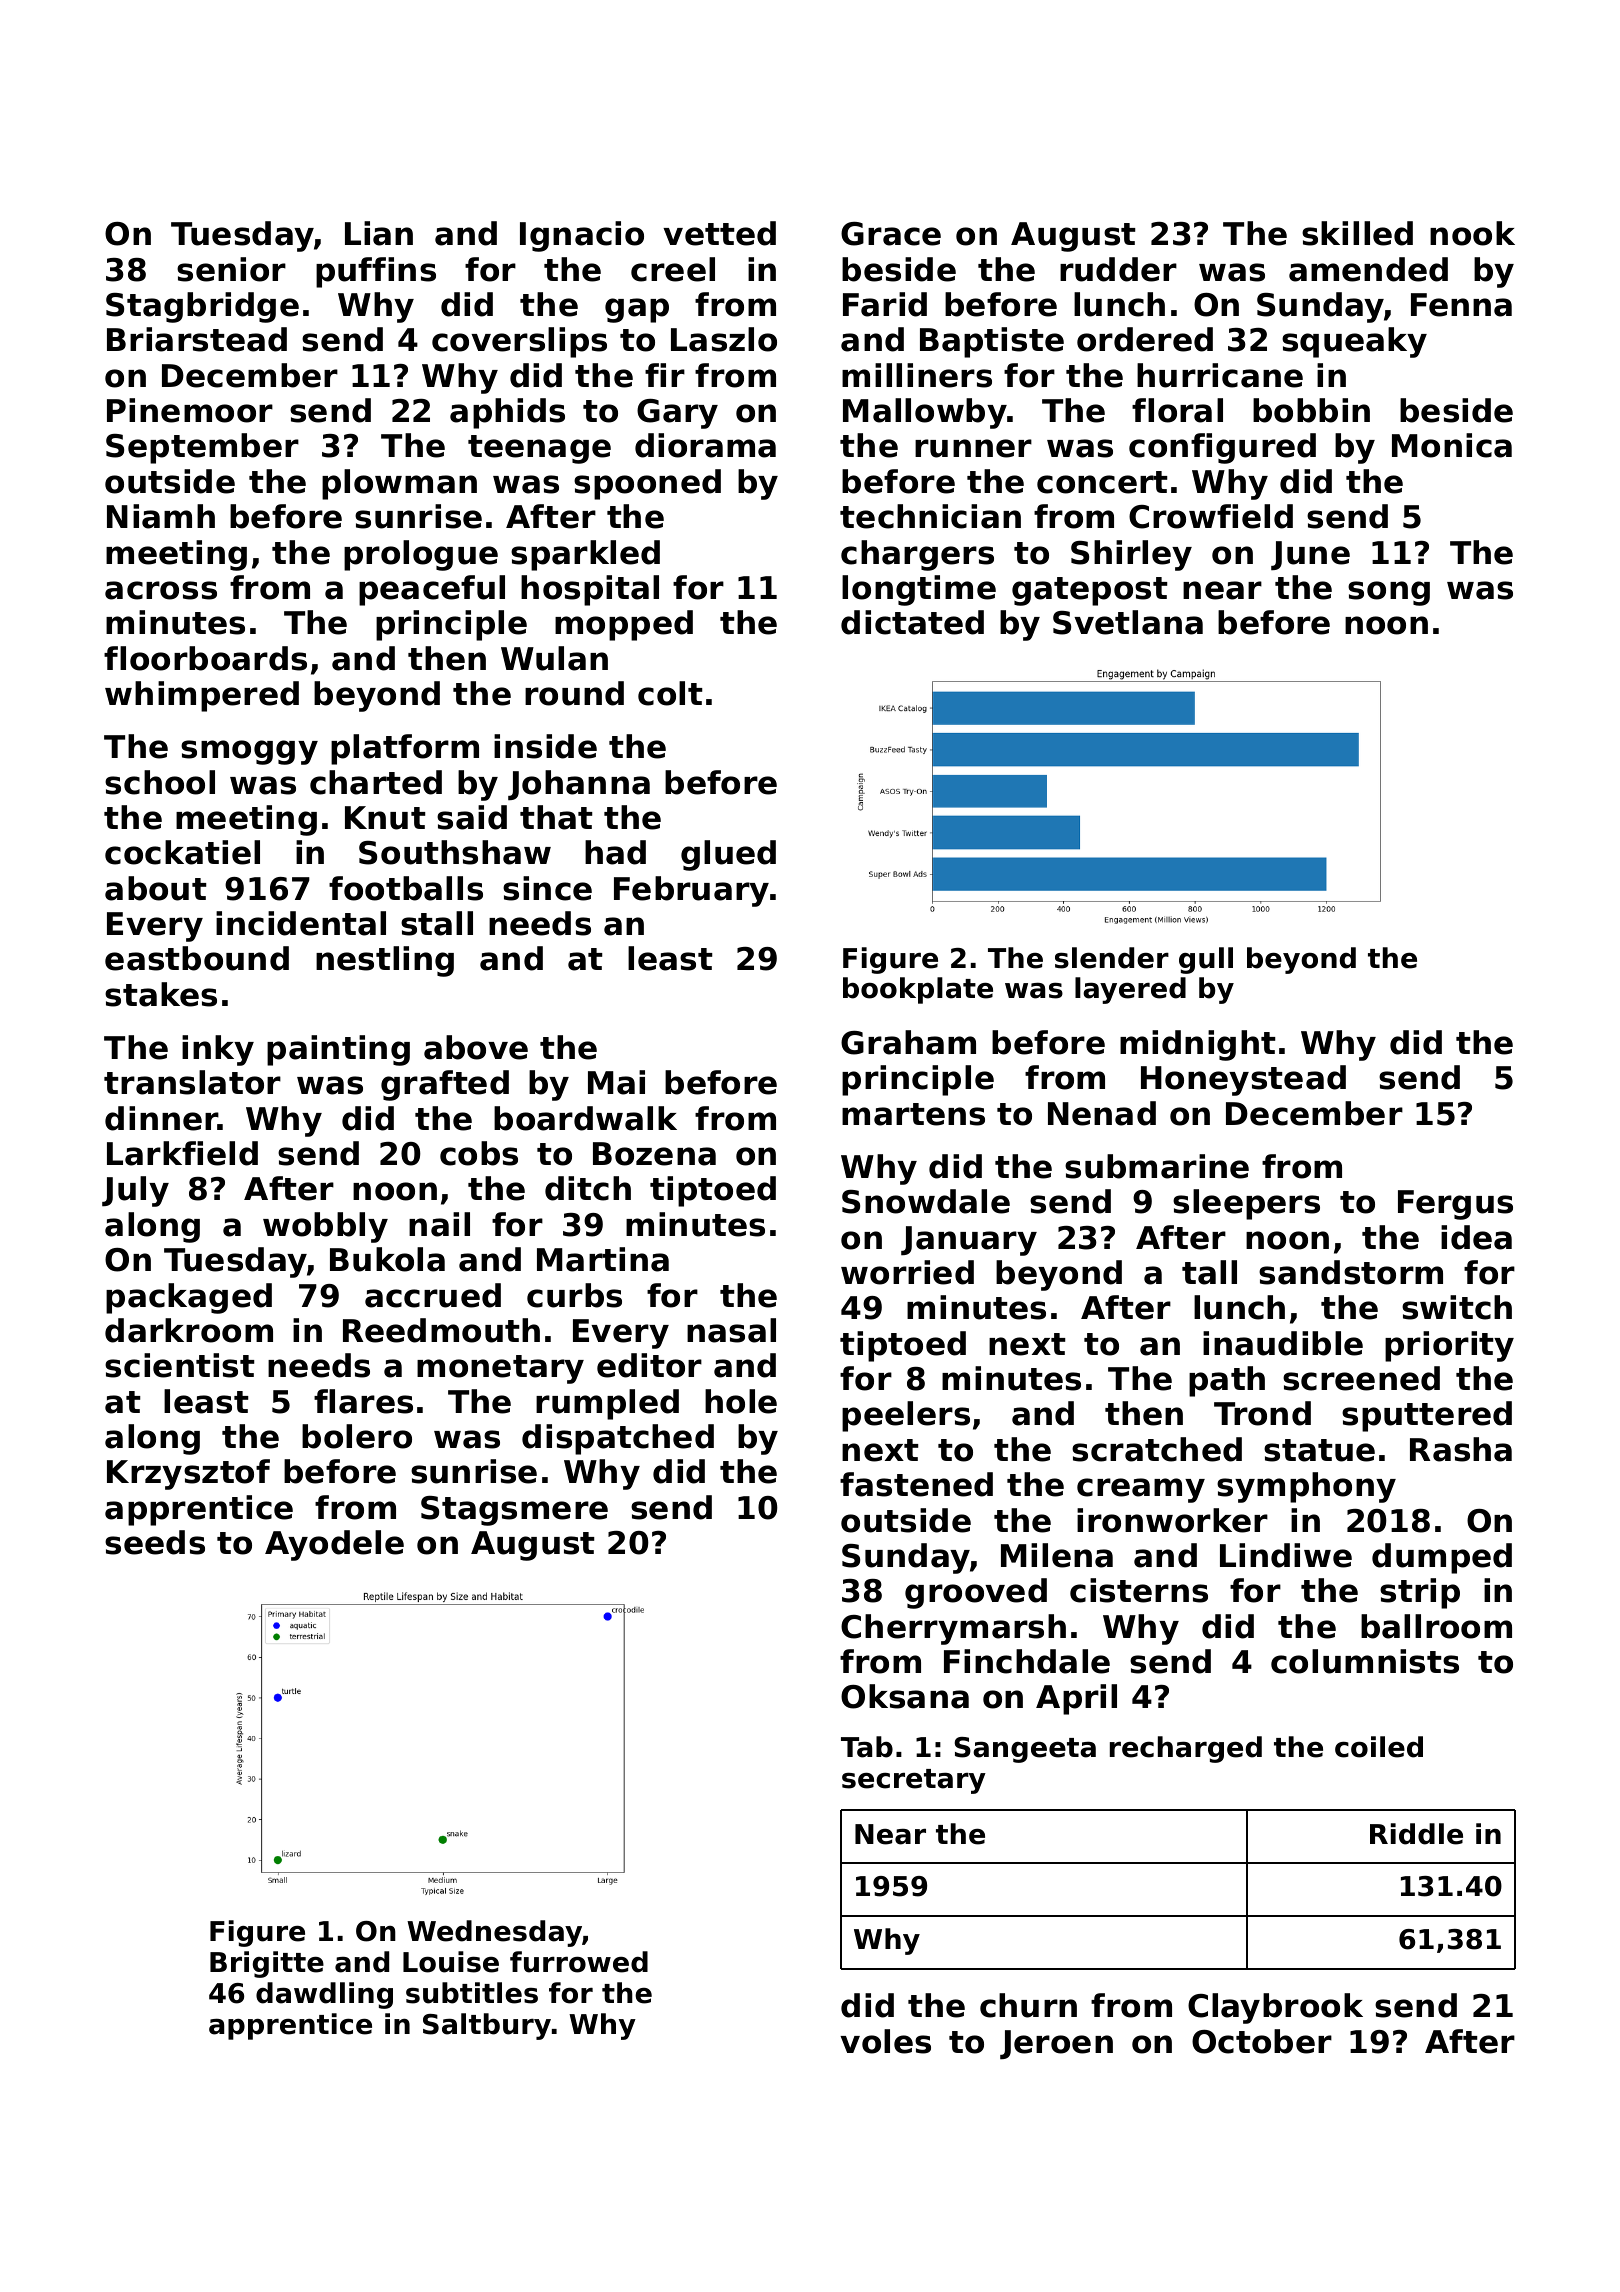 The height and width of the image is (2292, 1620). Describe the element at coordinates (1357, 233) in the image. I see `skilled` at that location.
